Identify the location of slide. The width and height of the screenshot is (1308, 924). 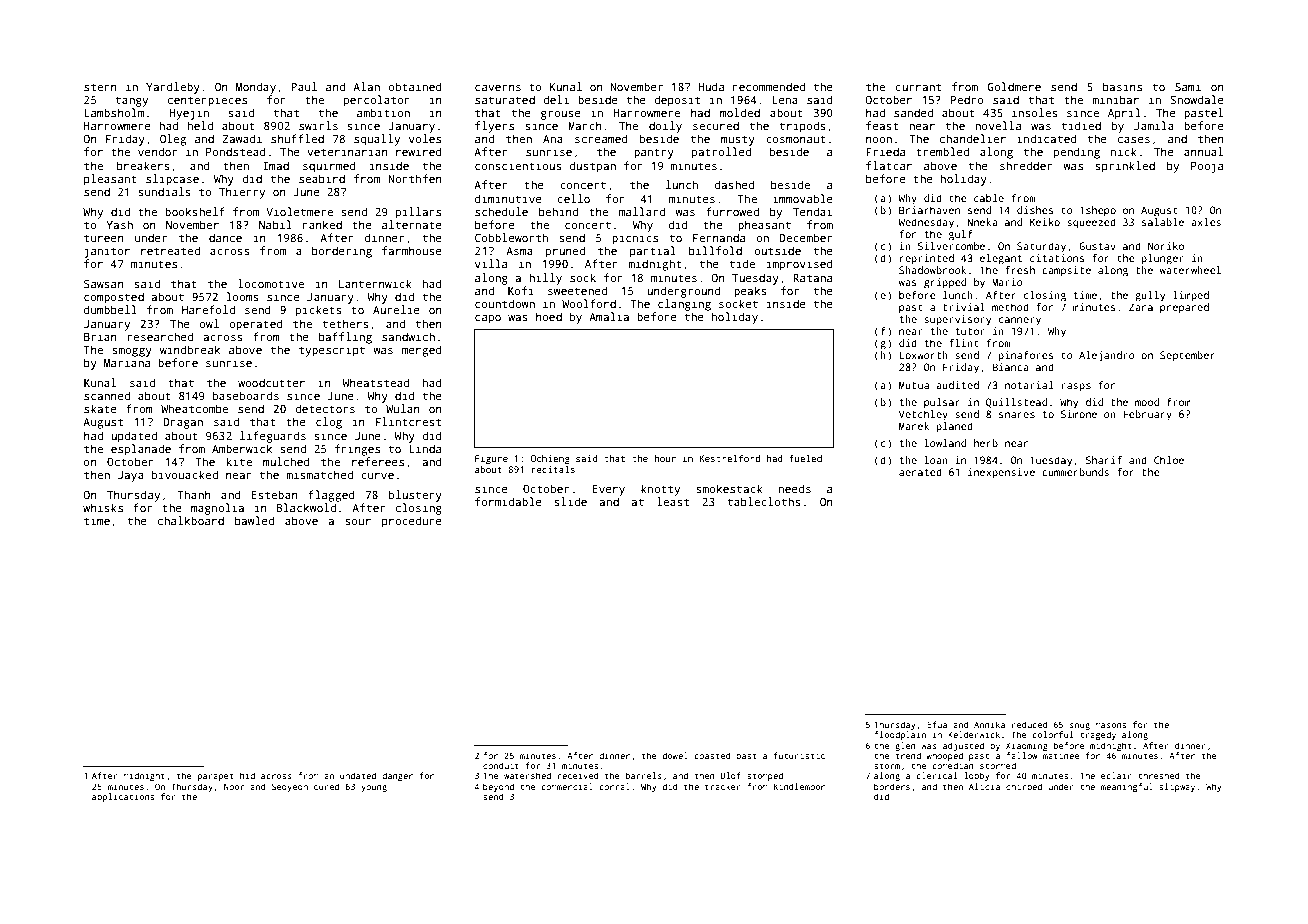
(570, 501).
